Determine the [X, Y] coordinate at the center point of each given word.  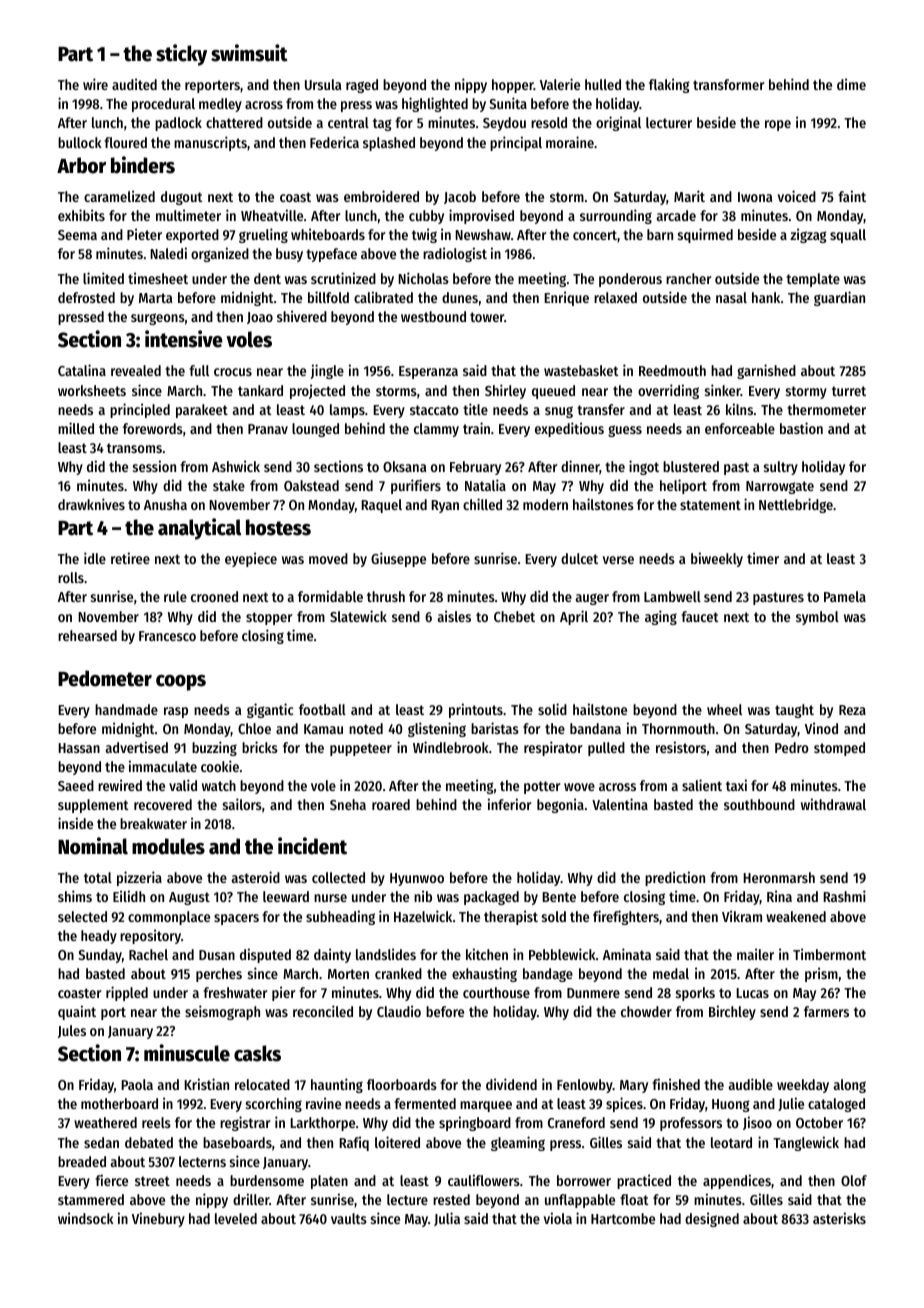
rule [175, 596]
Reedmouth [672, 370]
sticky [181, 55]
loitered [397, 1142]
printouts [476, 710]
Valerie [560, 84]
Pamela [845, 596]
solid [552, 709]
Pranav [268, 429]
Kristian [206, 1084]
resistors [681, 747]
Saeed [76, 785]
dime [851, 84]
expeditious [569, 429]
